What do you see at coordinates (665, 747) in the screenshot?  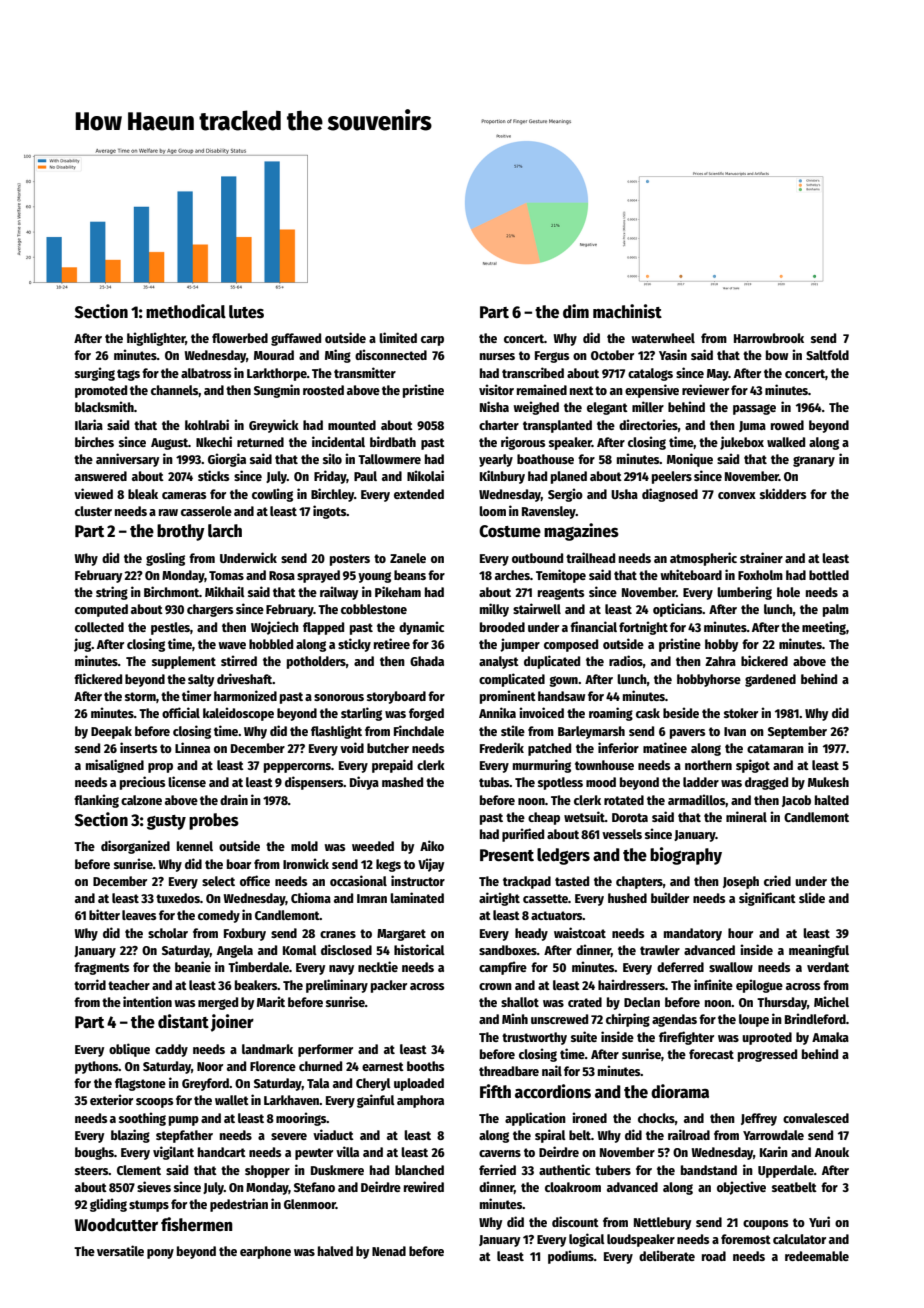 I see `matinee` at bounding box center [665, 747].
